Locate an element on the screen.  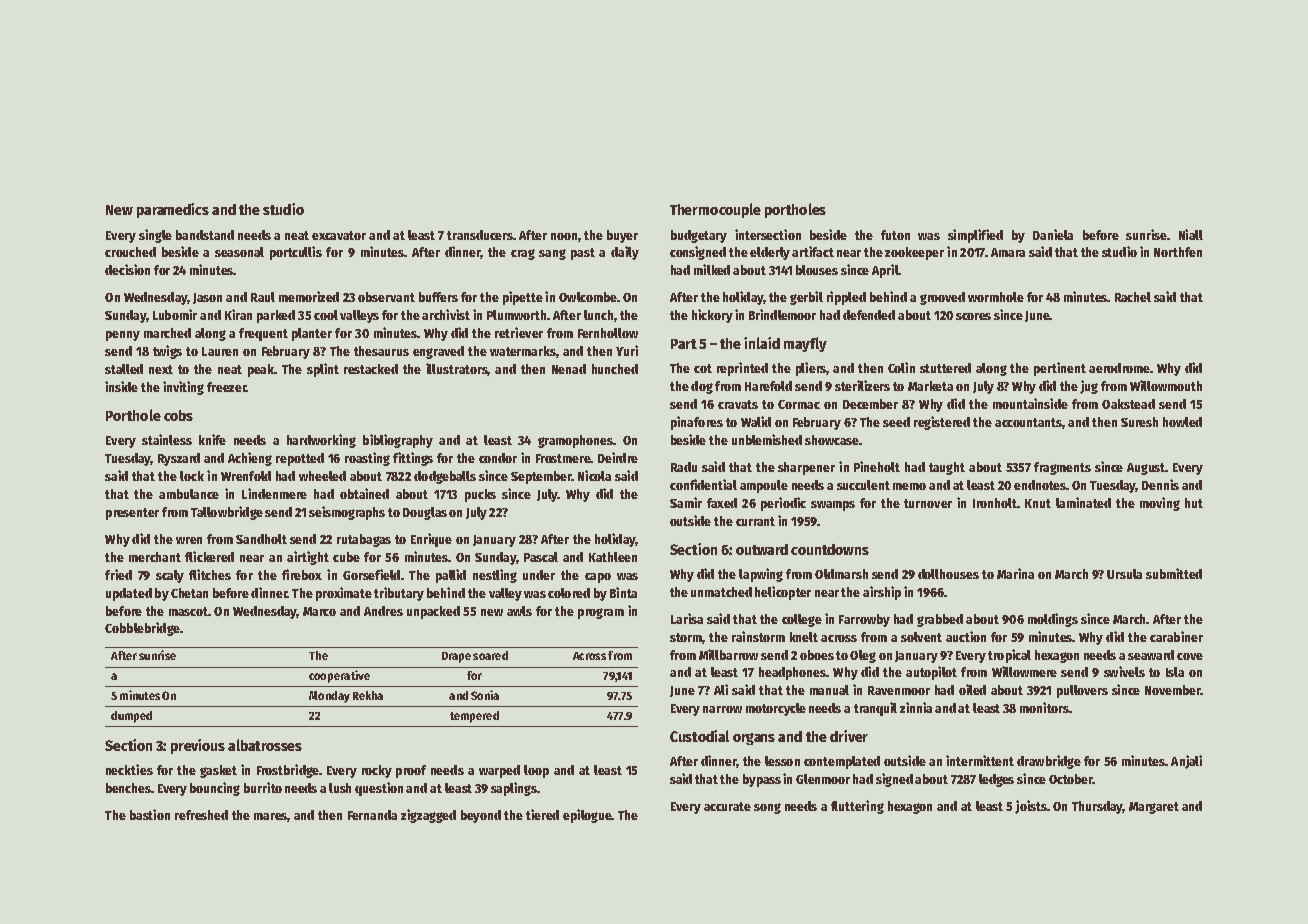
rocky is located at coordinates (377, 771).
